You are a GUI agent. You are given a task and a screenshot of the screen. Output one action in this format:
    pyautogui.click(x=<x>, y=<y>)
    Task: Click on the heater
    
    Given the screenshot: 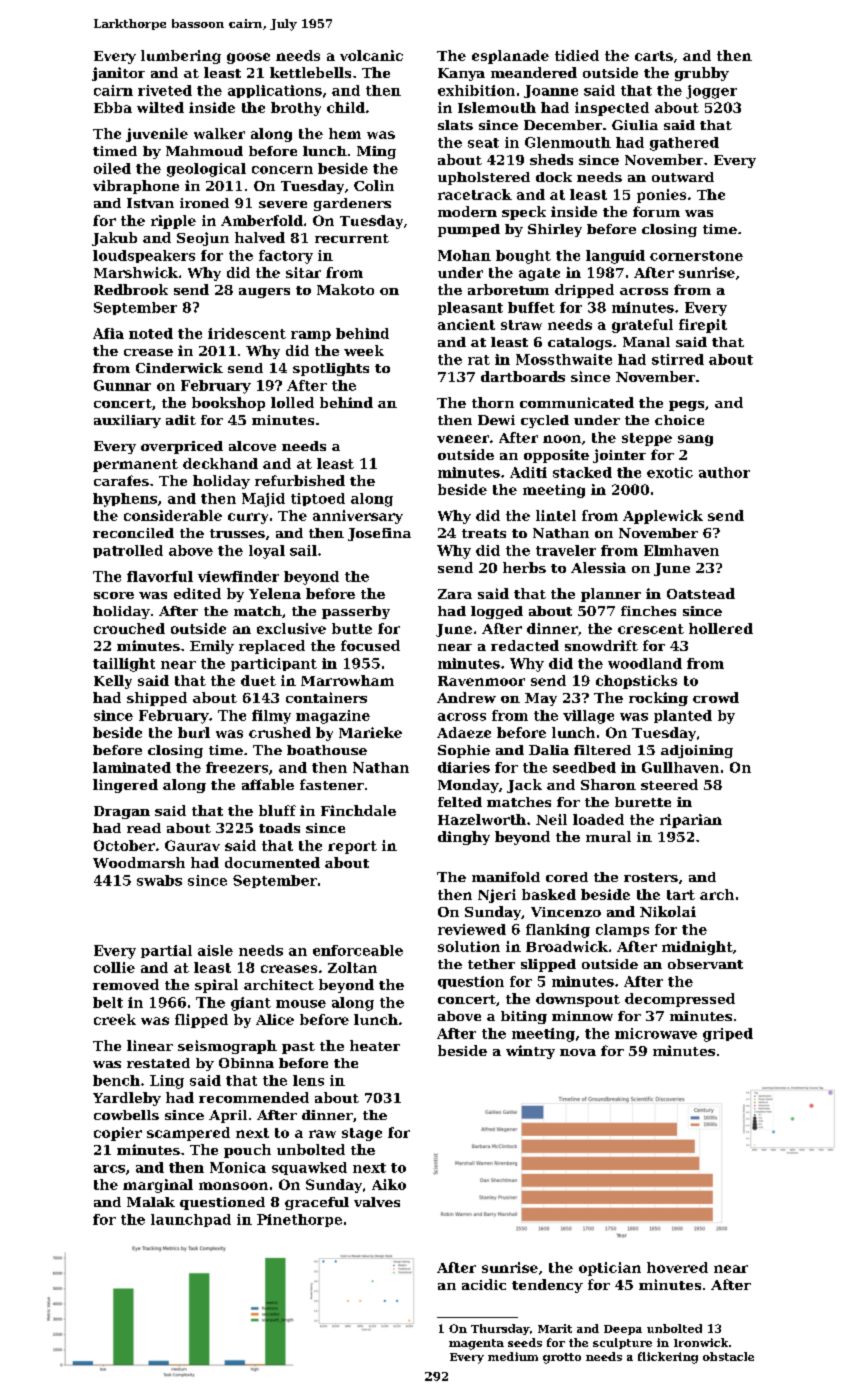 What is the action you would take?
    pyautogui.click(x=375, y=1045)
